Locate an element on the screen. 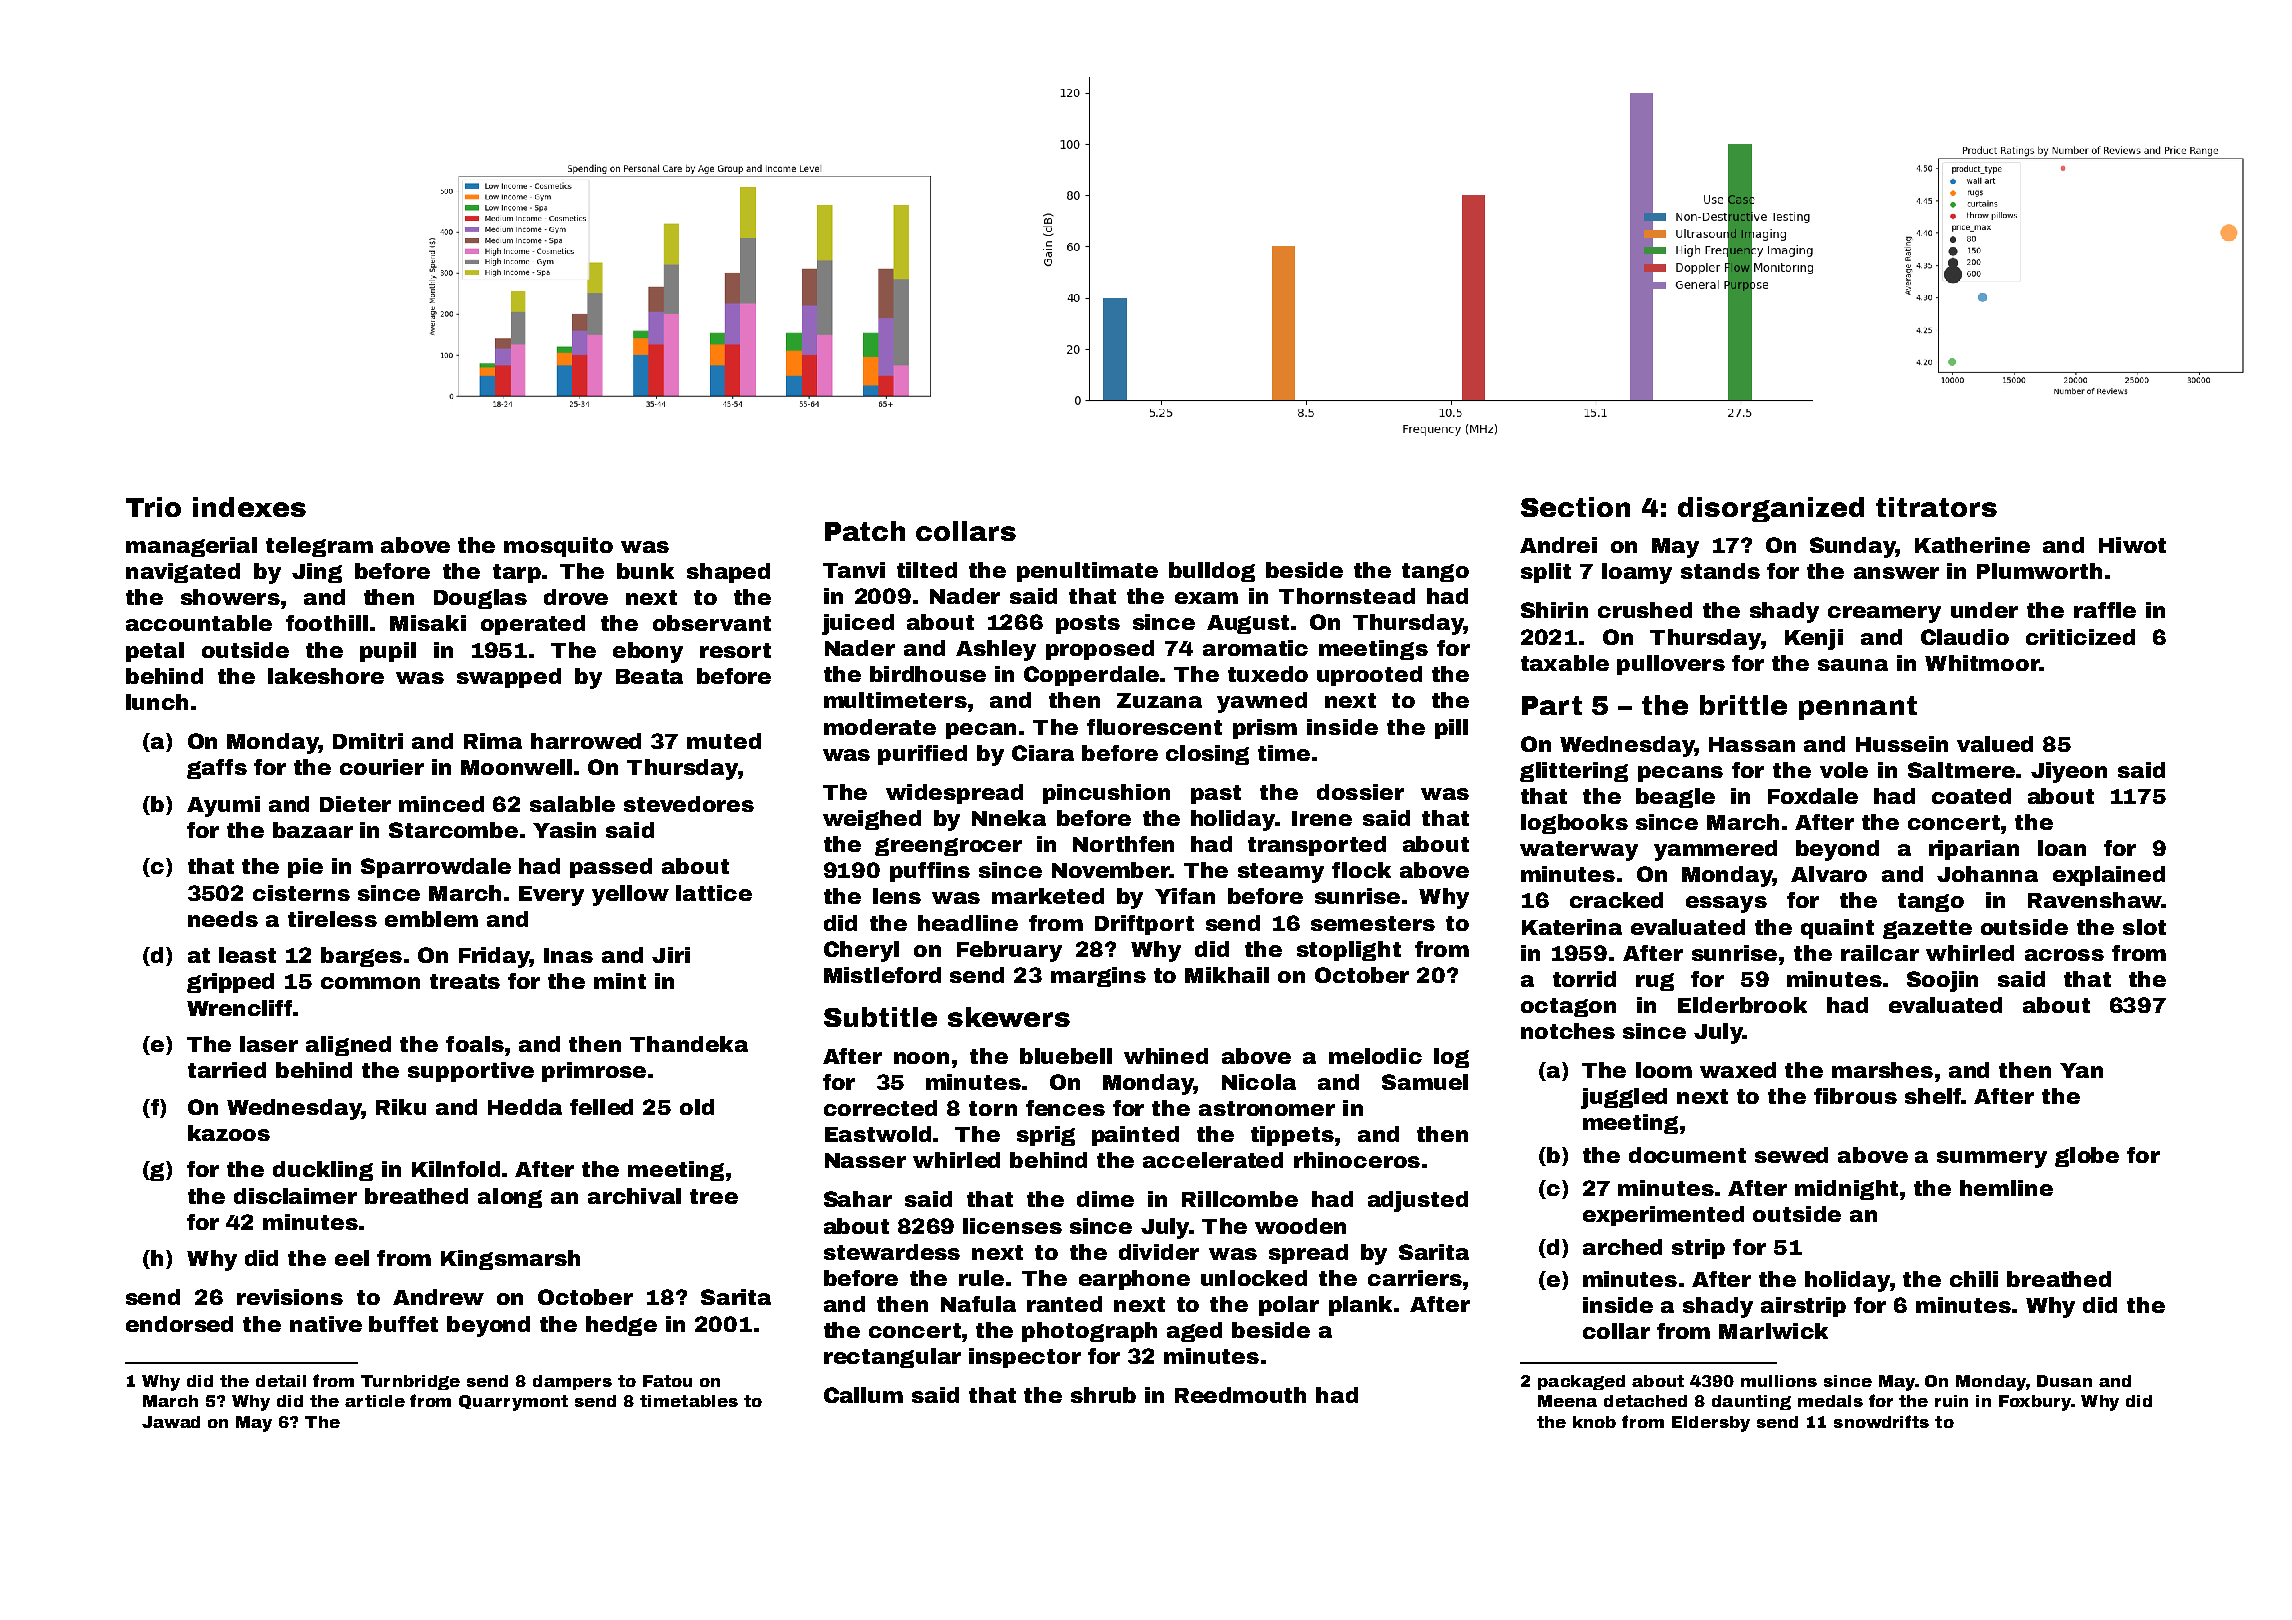  Section is located at coordinates (1575, 507).
